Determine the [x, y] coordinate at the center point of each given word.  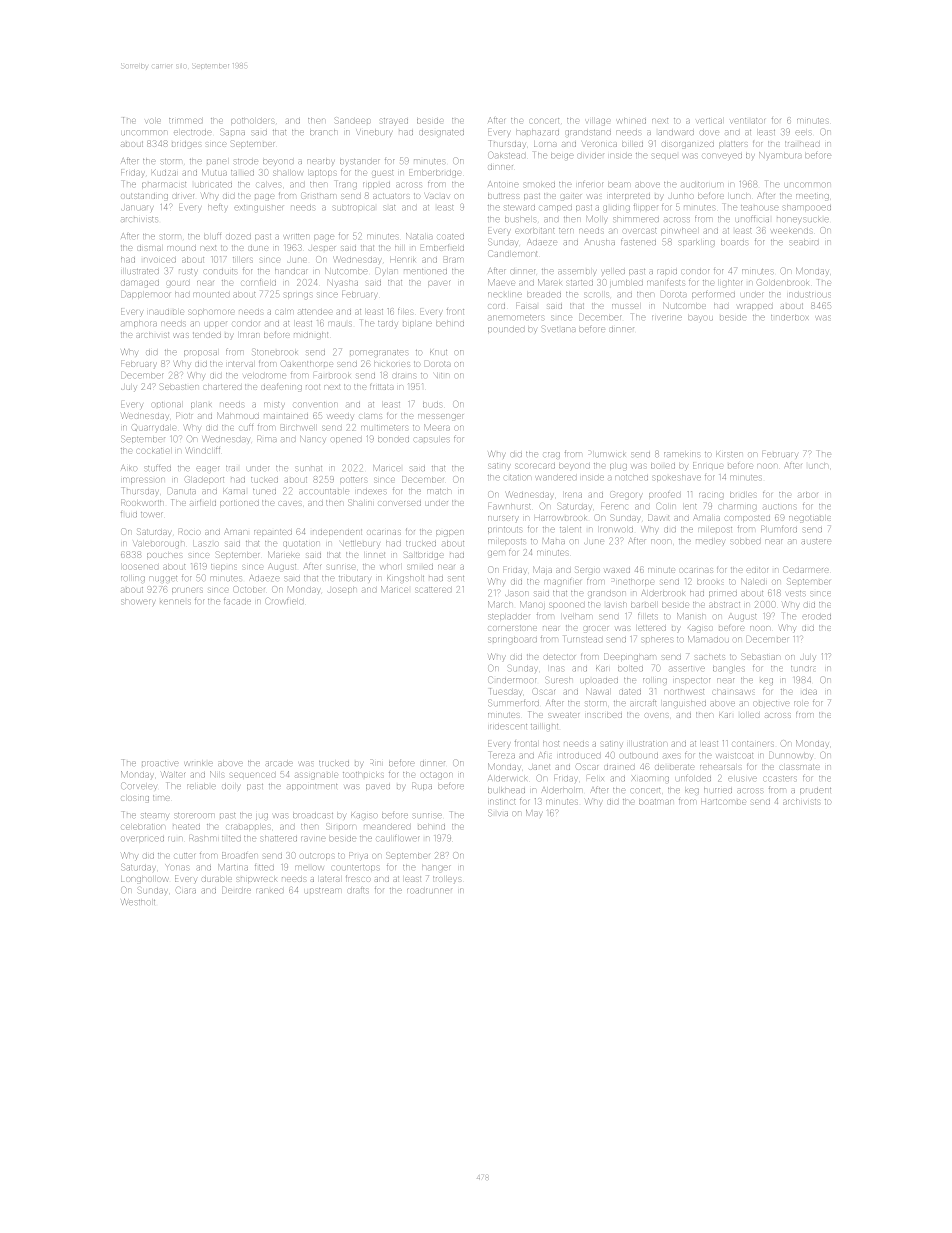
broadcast [313, 815]
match [439, 491]
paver [439, 283]
